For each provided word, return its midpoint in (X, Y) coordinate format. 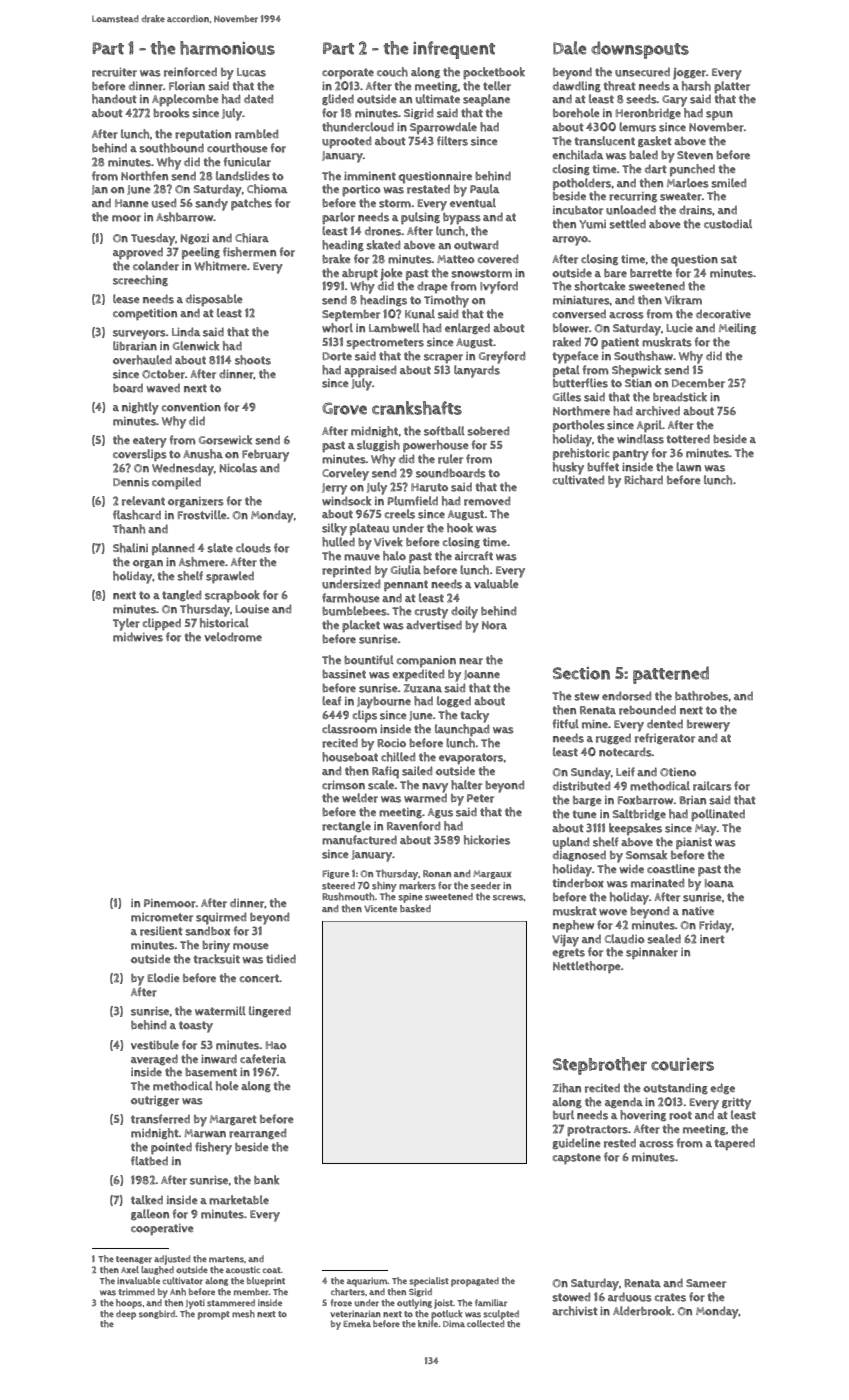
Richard (643, 480)
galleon (150, 1214)
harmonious (227, 48)
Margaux (492, 874)
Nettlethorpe (587, 967)
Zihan (567, 1088)
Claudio (625, 939)
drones (383, 231)
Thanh (129, 529)
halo (394, 556)
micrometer (162, 917)
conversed (579, 314)
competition (145, 315)
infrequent (454, 50)
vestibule (155, 1045)
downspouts (640, 50)
